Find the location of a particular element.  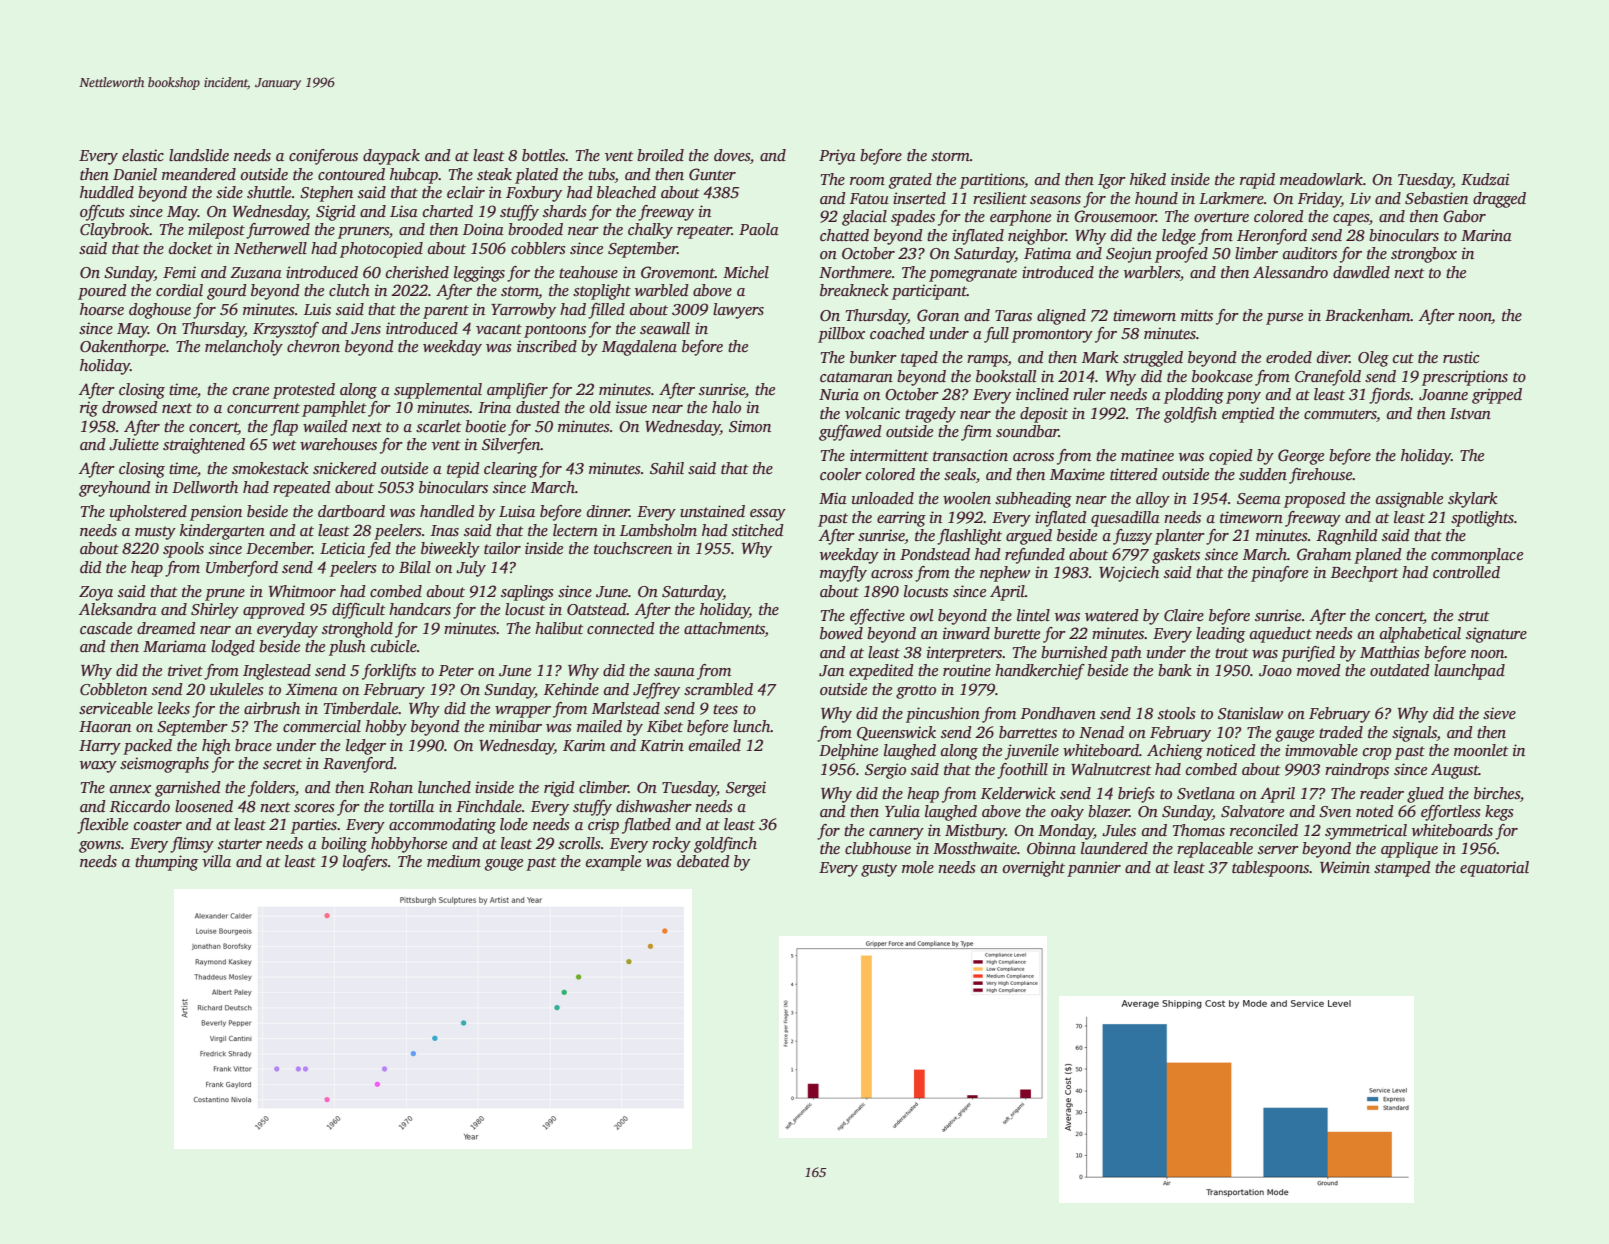

Sahil is located at coordinates (667, 468).
